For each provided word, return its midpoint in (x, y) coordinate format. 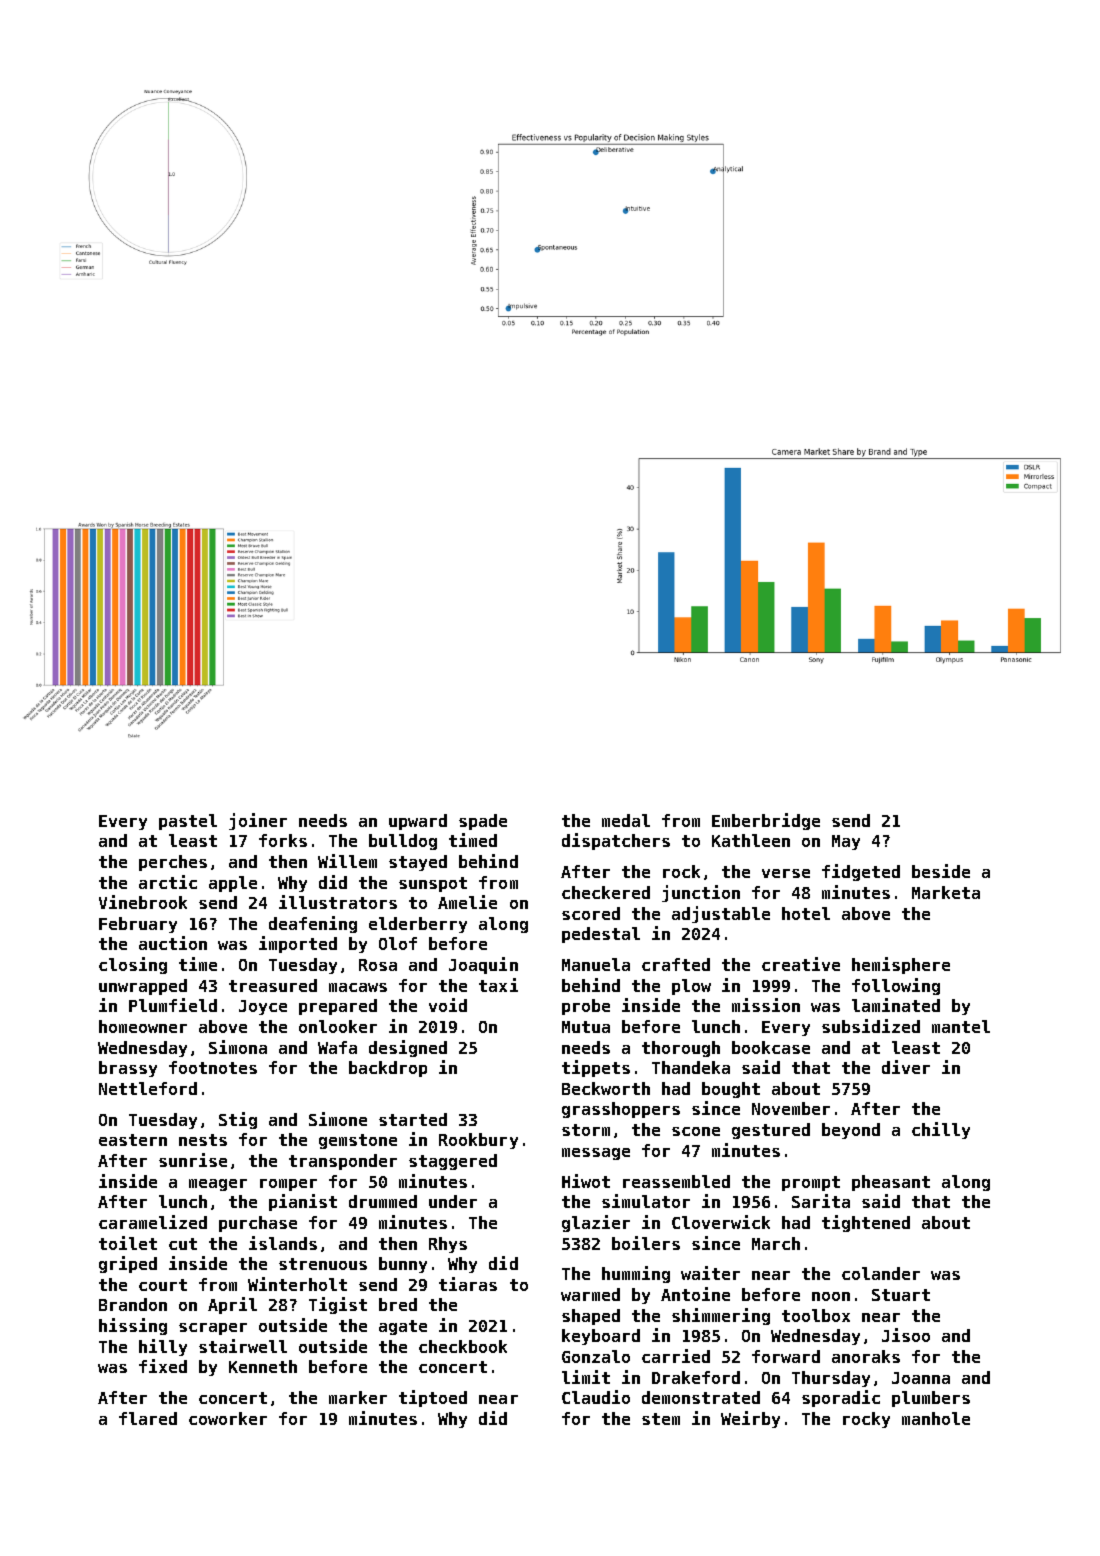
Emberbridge (766, 821)
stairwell (243, 1346)
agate (403, 1327)
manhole (936, 1418)
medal (626, 820)
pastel (188, 822)
